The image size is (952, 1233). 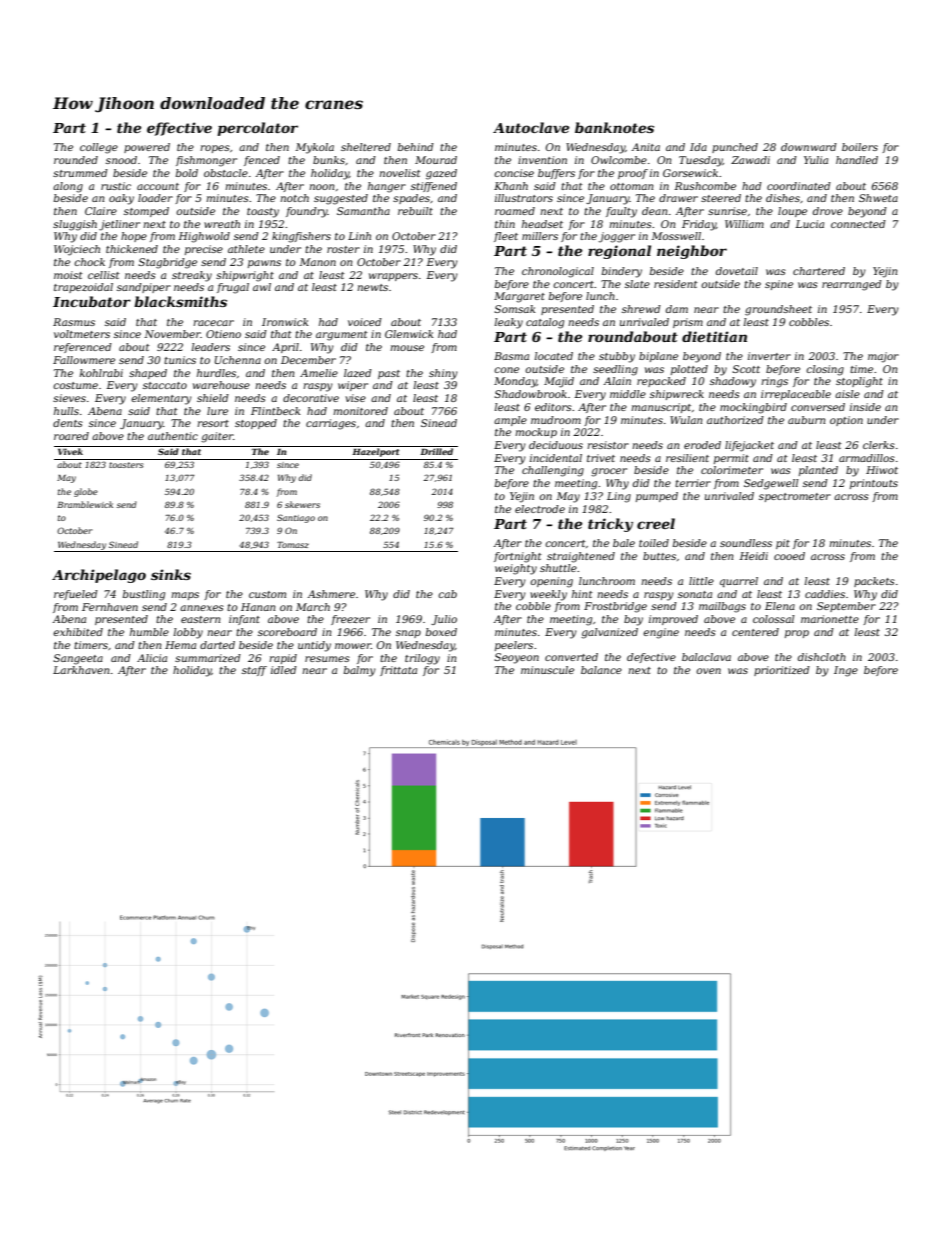 What do you see at coordinates (518, 557) in the screenshot?
I see `fortnight` at bounding box center [518, 557].
